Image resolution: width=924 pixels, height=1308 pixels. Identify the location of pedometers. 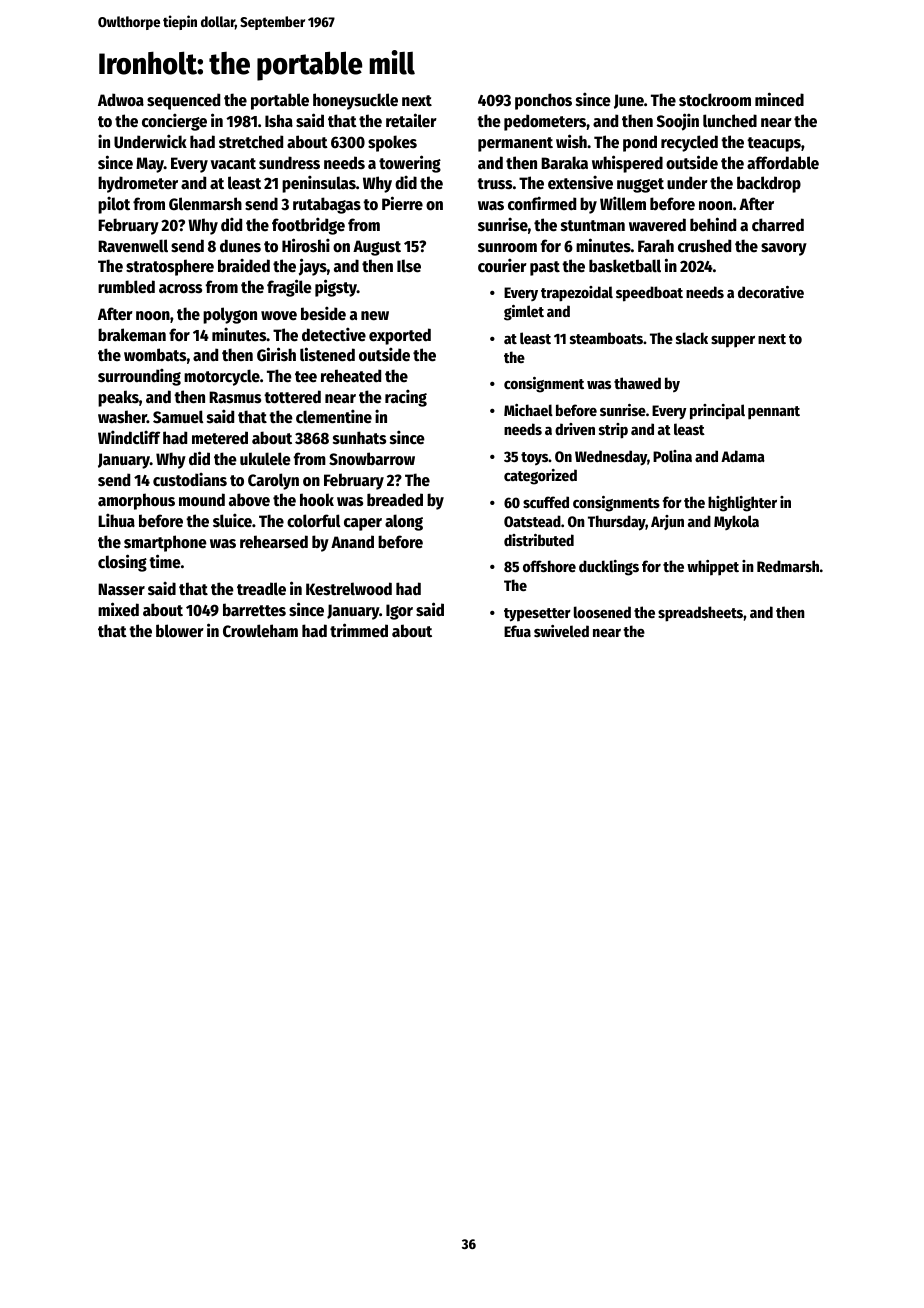
(545, 122).
